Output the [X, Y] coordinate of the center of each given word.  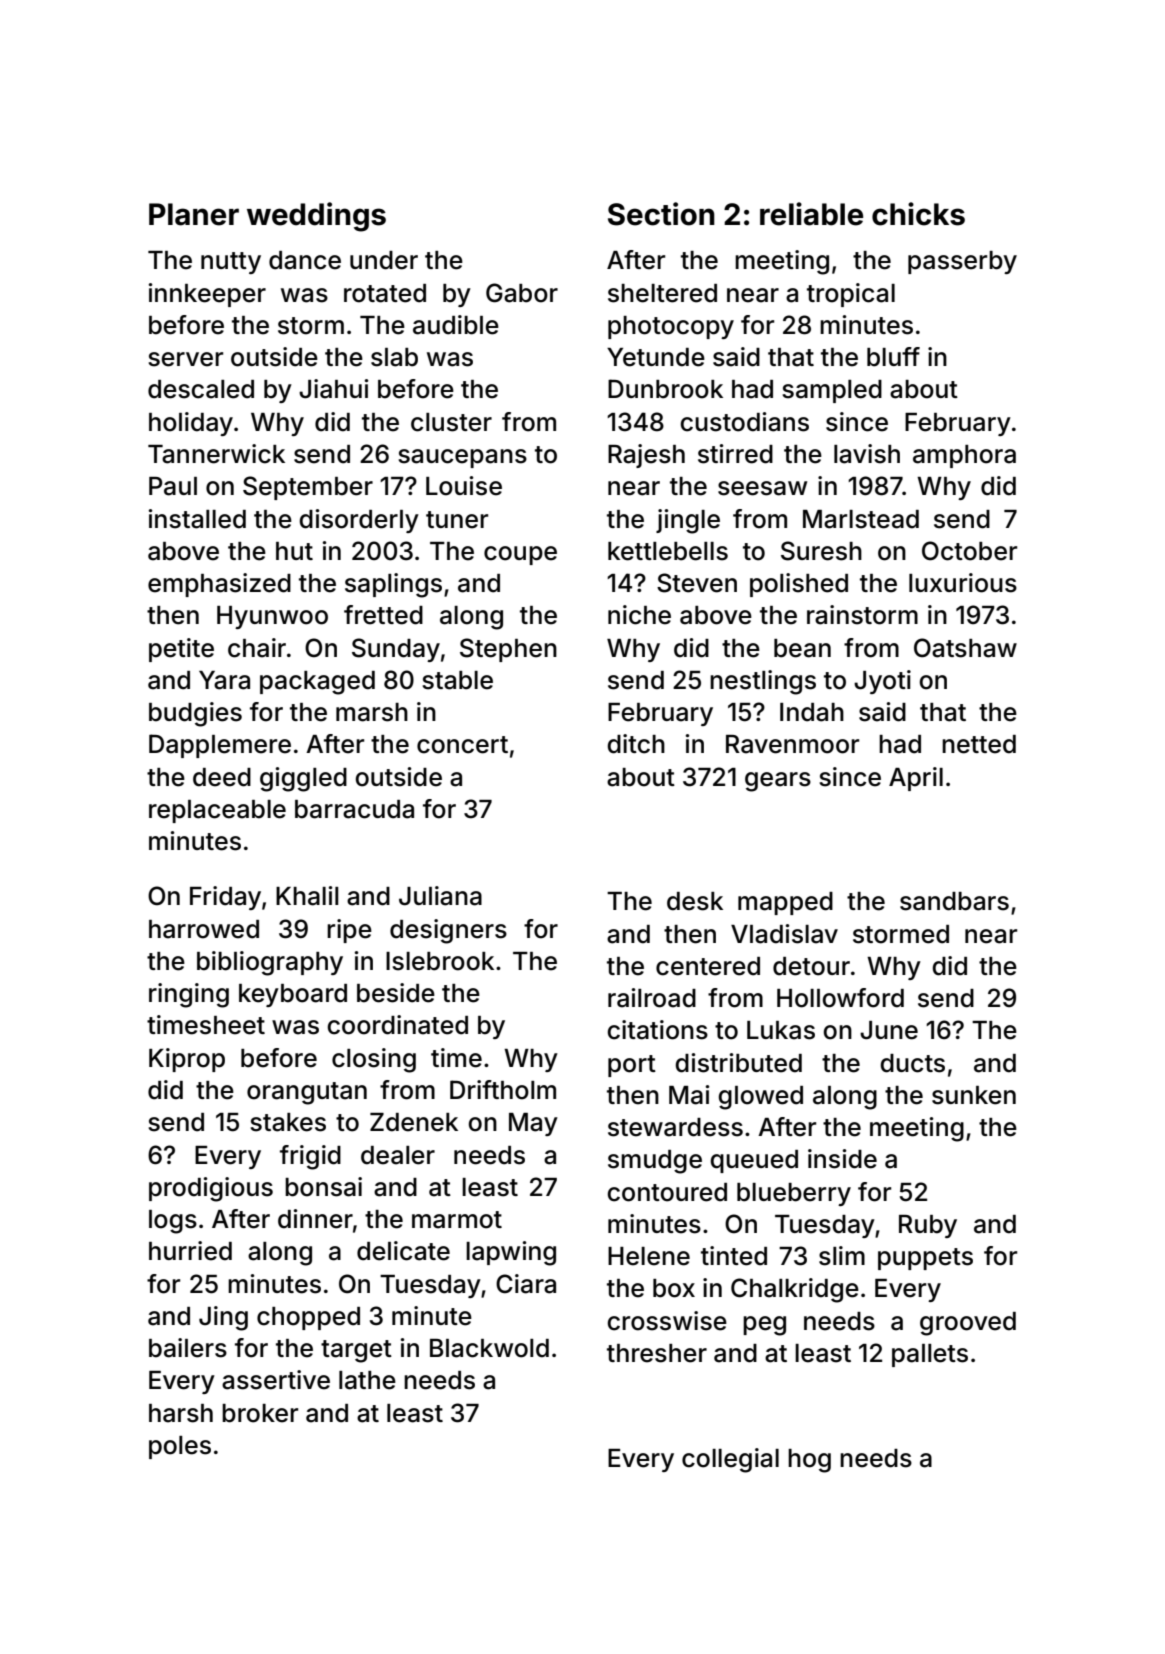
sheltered [662, 293]
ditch [636, 744]
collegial [730, 1460]
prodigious [211, 1189]
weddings [316, 217]
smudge [655, 1162]
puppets [925, 1259]
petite [181, 650]
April [916, 779]
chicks [918, 214]
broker [260, 1413]
